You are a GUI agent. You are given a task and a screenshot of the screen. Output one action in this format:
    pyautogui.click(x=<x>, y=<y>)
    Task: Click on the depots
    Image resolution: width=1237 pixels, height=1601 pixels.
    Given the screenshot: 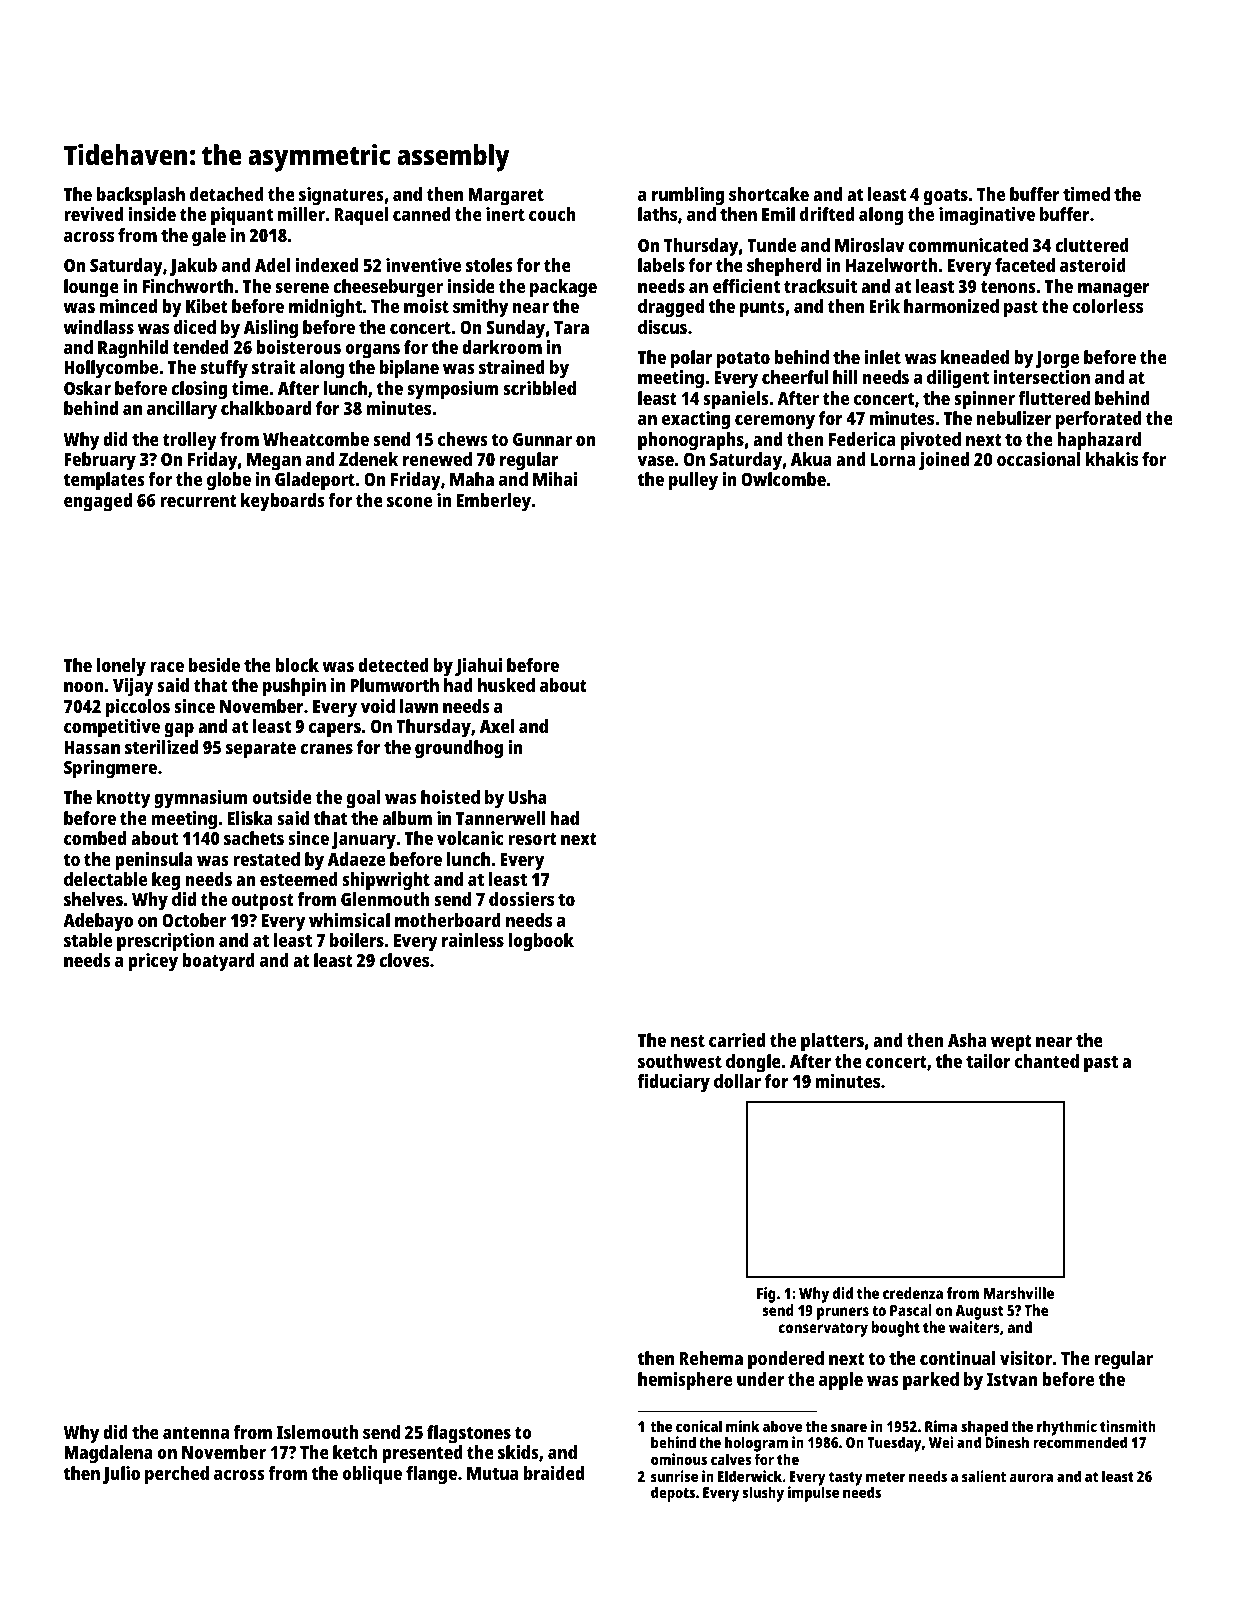 What is the action you would take?
    pyautogui.click(x=673, y=1494)
